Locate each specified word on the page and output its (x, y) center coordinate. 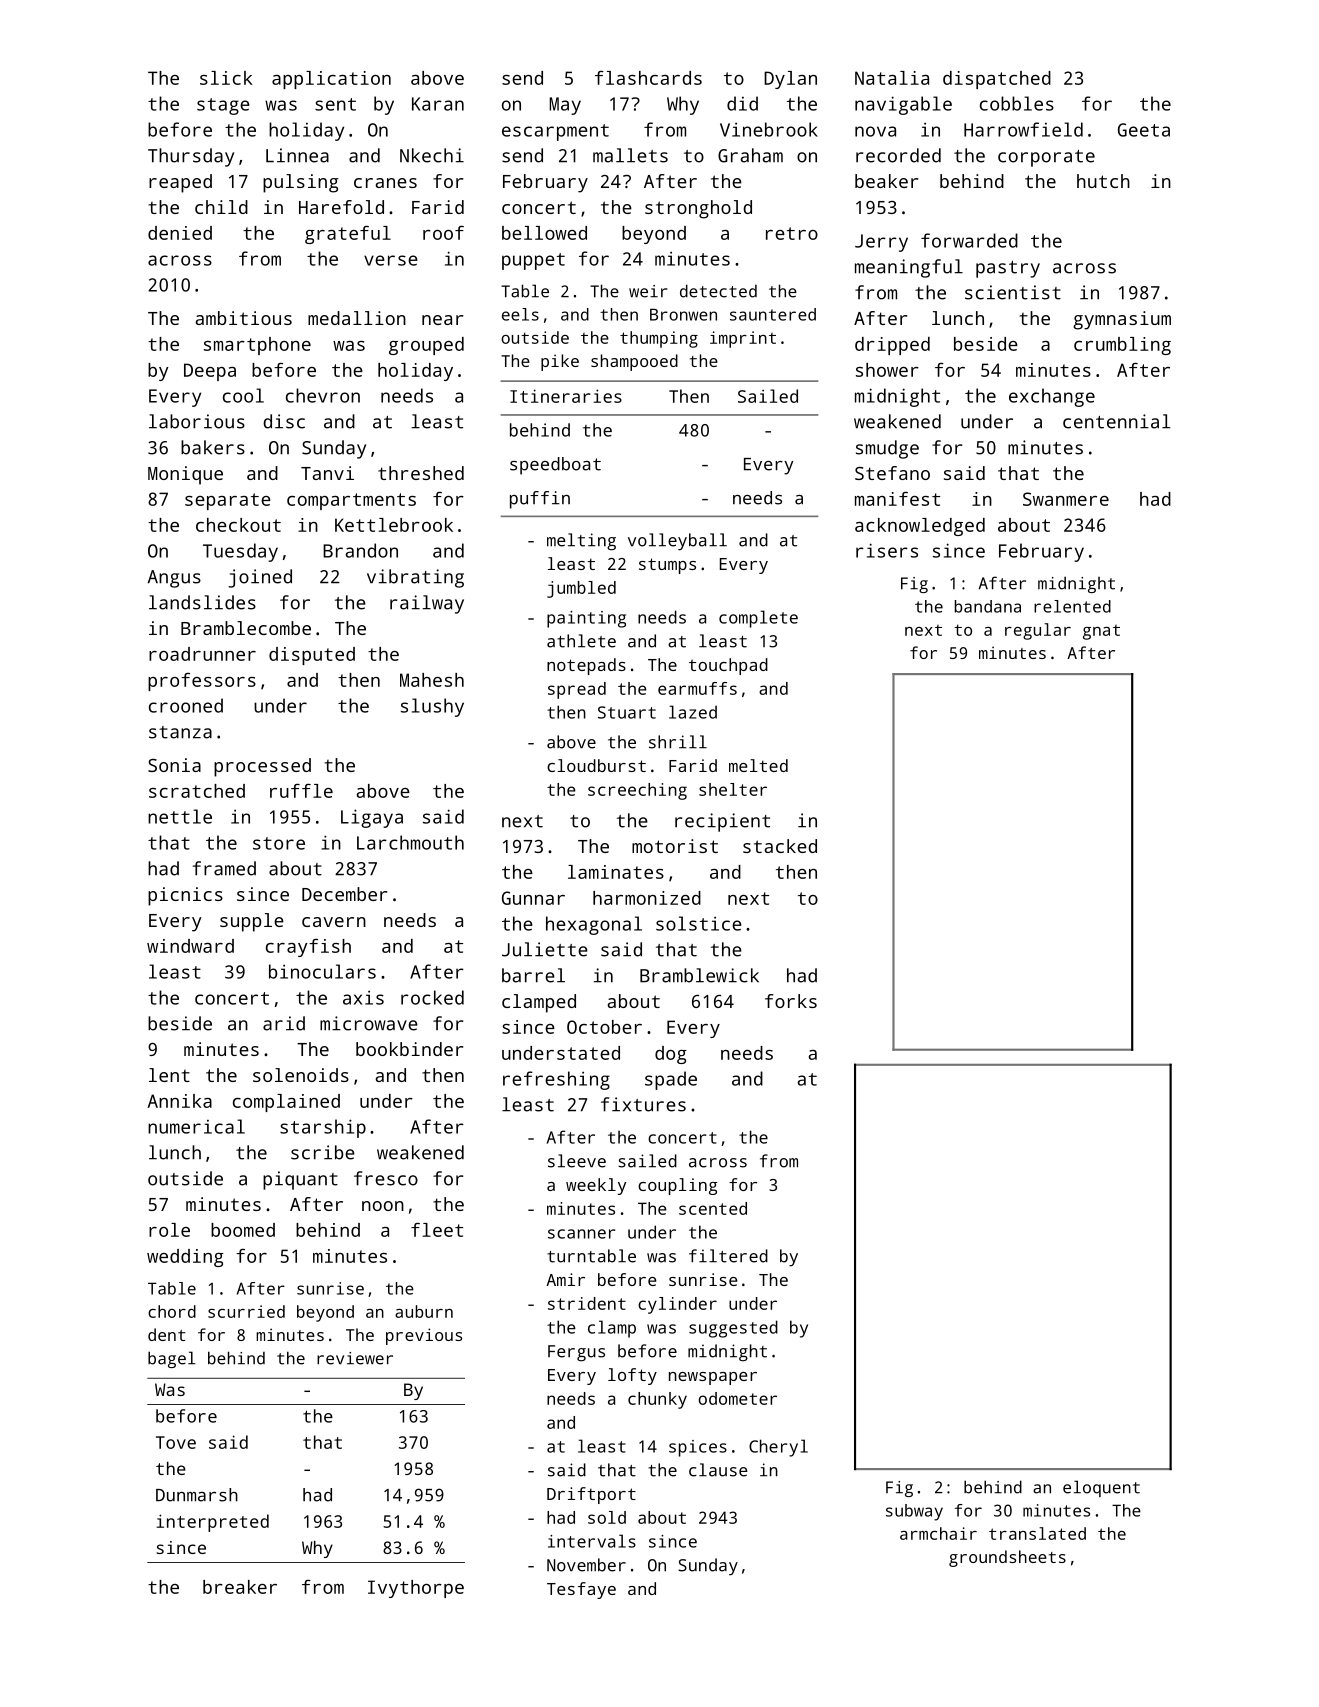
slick (226, 78)
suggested (733, 1329)
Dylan (790, 80)
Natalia (892, 78)
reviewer (355, 1358)
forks (791, 1001)
